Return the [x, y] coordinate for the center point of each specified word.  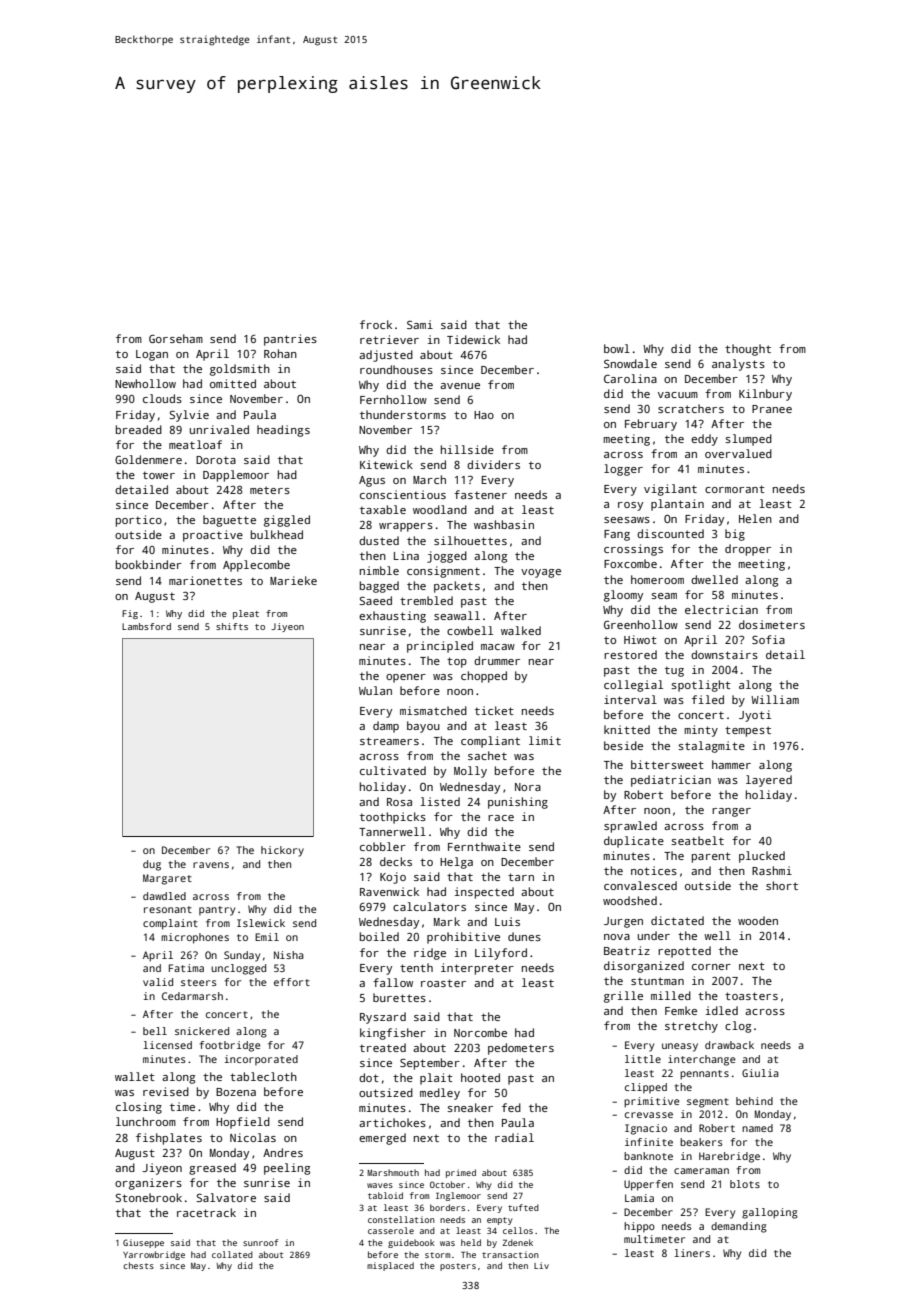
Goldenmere [148, 459]
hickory [282, 851]
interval [630, 699]
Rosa [399, 802]
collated [232, 1254]
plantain [677, 505]
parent [711, 857]
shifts [232, 626]
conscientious [403, 494]
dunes [524, 936]
